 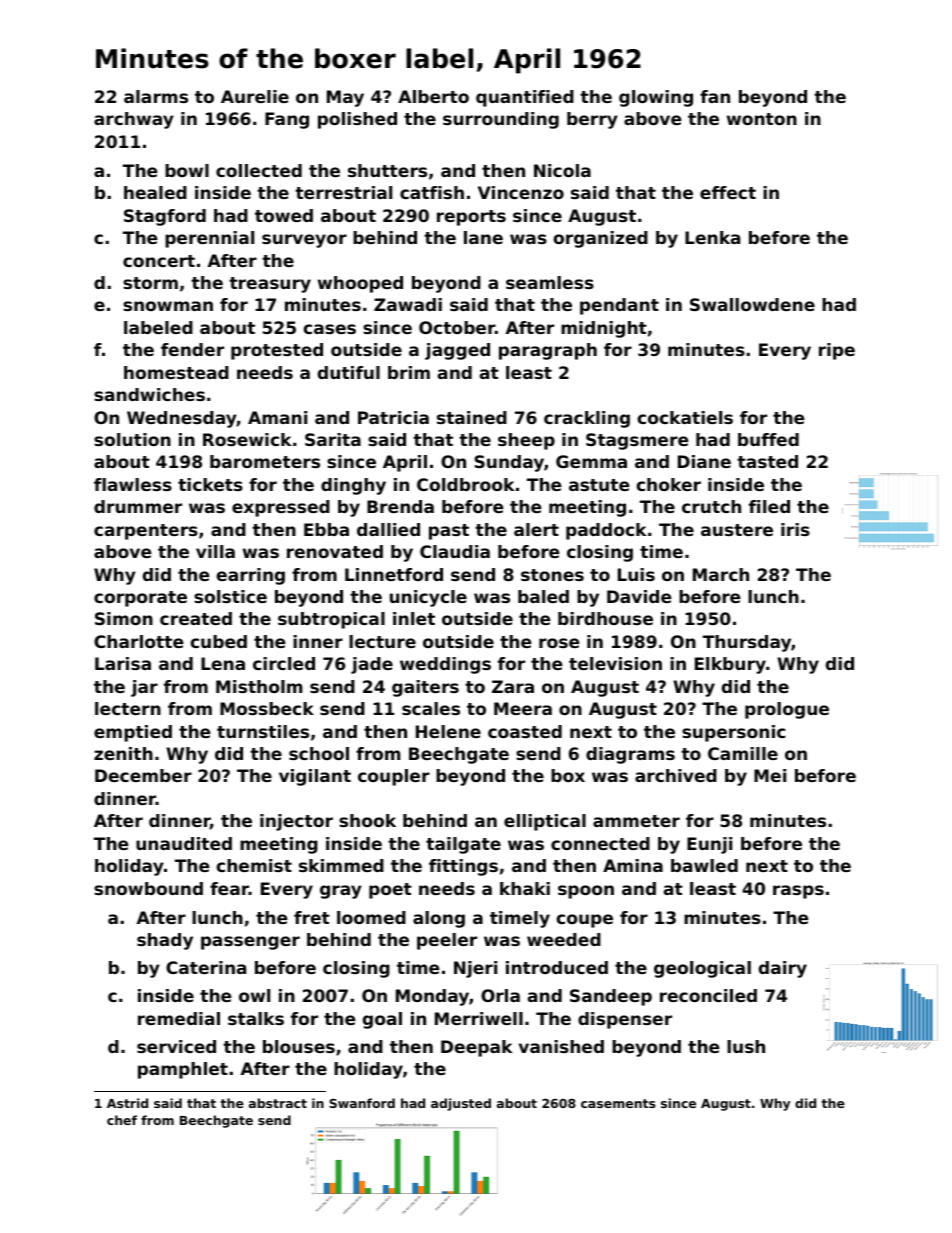 What do you see at coordinates (394, 574) in the screenshot?
I see `Linnetford` at bounding box center [394, 574].
